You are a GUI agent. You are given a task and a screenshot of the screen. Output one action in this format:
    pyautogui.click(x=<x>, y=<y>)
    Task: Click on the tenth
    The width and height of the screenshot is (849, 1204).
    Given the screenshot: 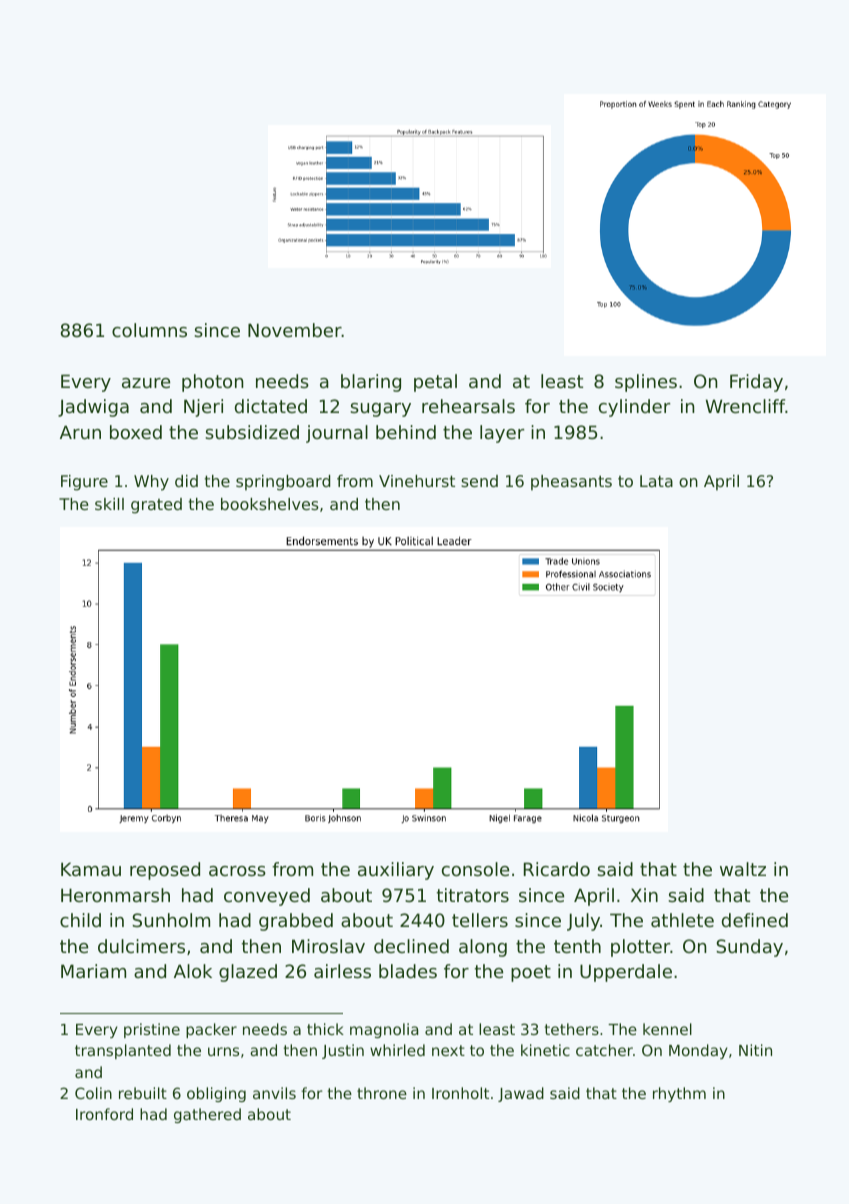 What is the action you would take?
    pyautogui.click(x=577, y=946)
